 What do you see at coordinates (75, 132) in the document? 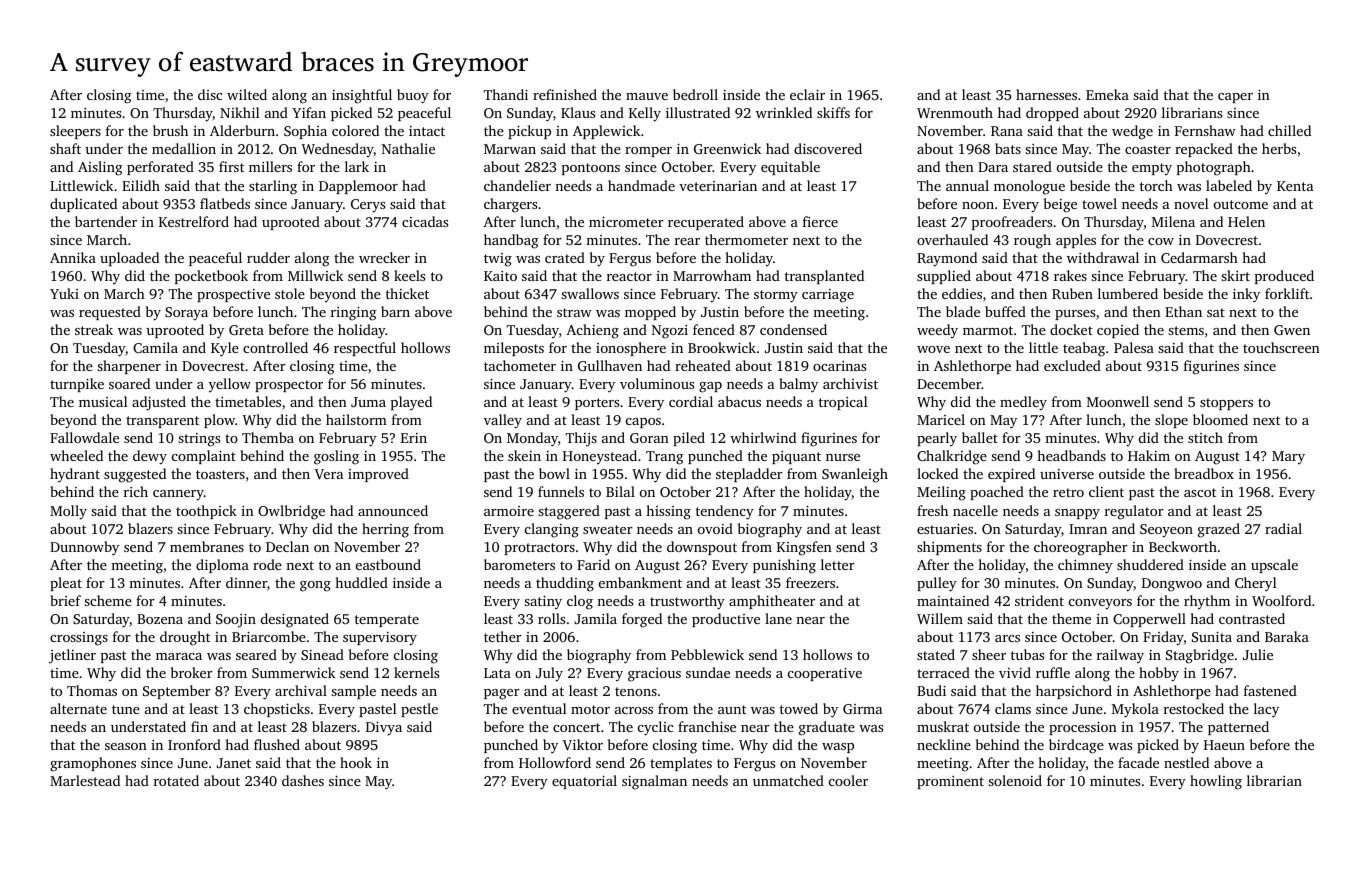
I see `sleepers` at bounding box center [75, 132].
